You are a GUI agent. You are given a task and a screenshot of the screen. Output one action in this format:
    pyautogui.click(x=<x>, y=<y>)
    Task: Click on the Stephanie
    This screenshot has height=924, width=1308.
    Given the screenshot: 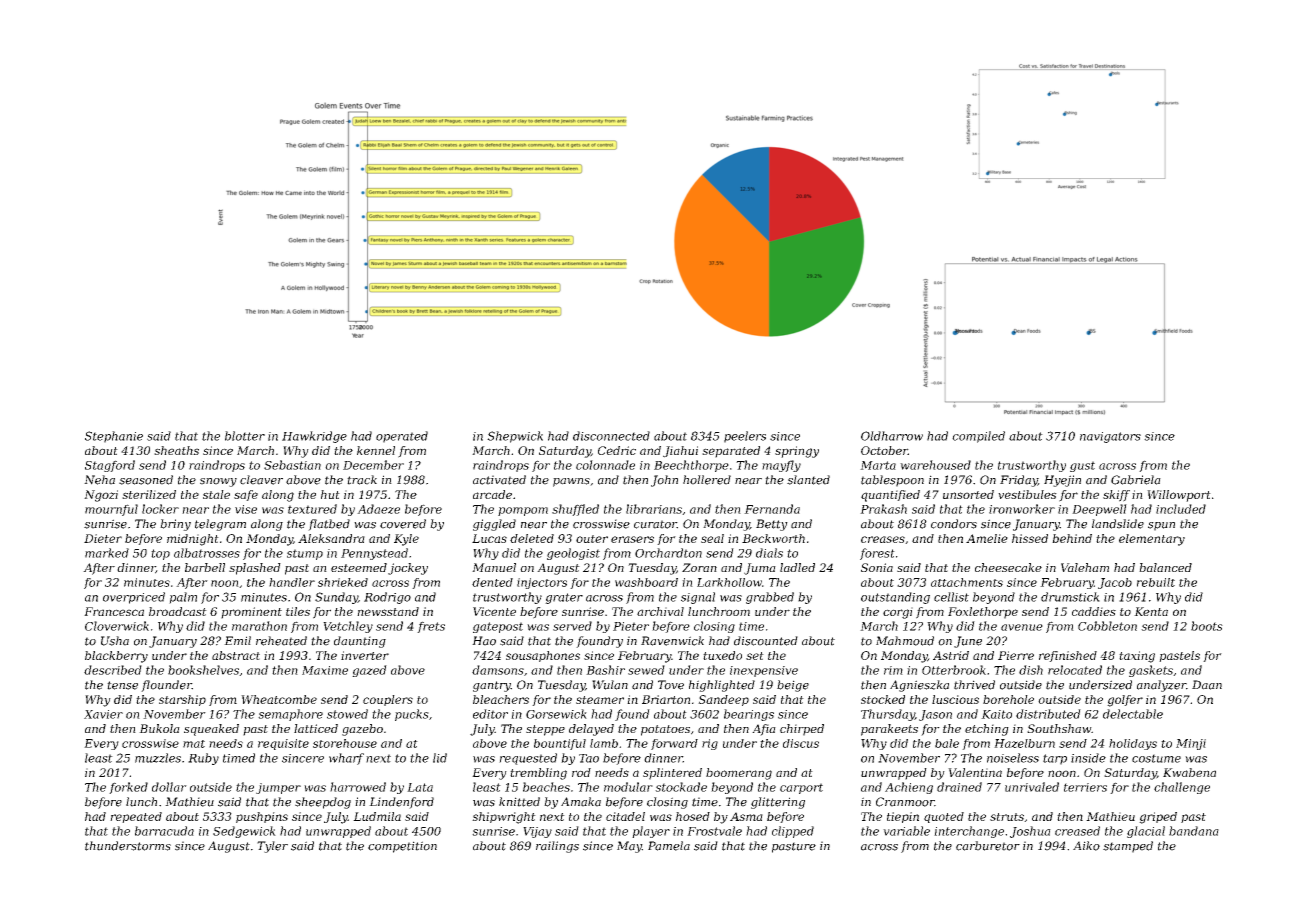 What is the action you would take?
    pyautogui.click(x=114, y=437)
